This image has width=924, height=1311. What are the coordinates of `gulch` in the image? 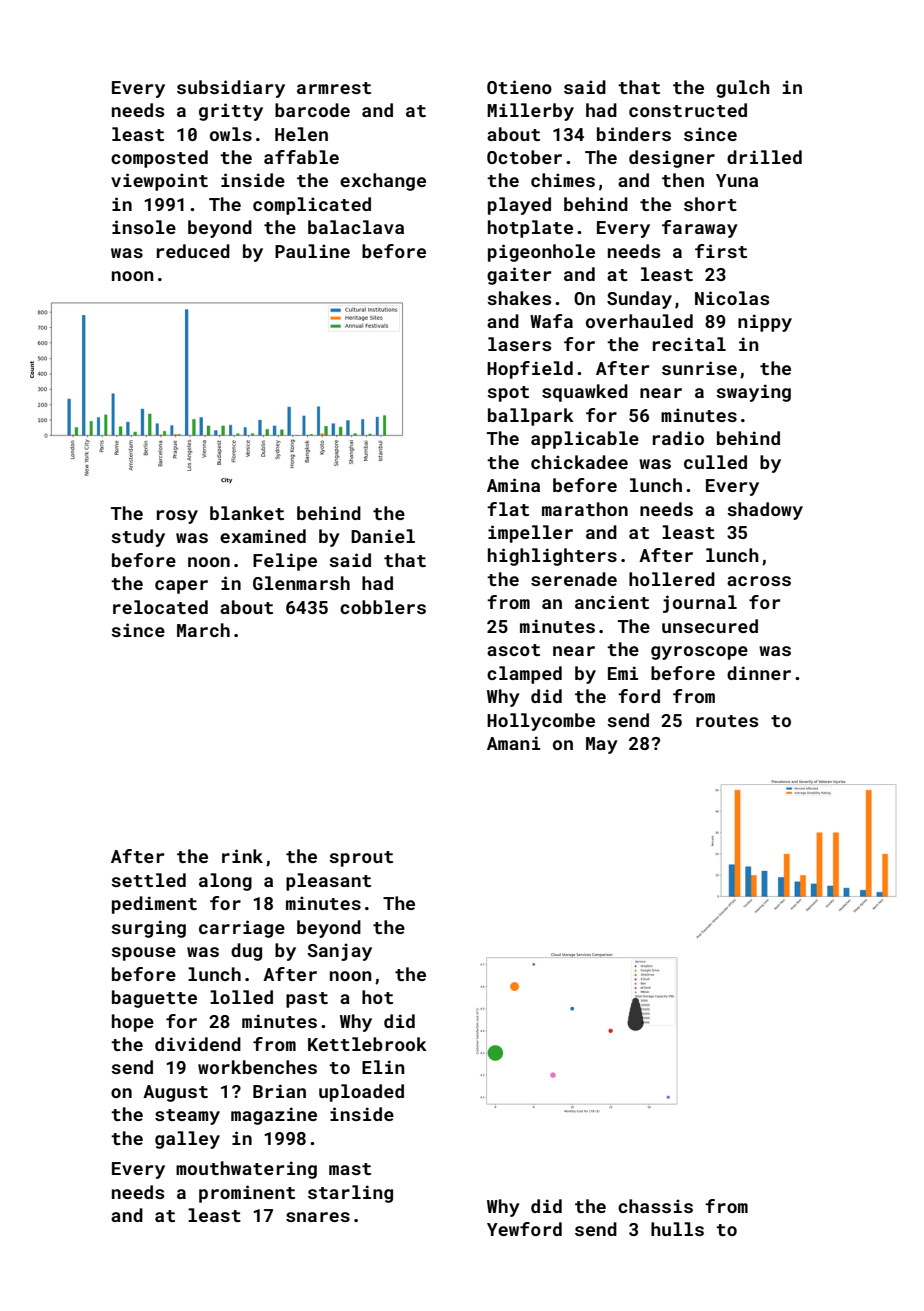 It's located at (743, 89).
